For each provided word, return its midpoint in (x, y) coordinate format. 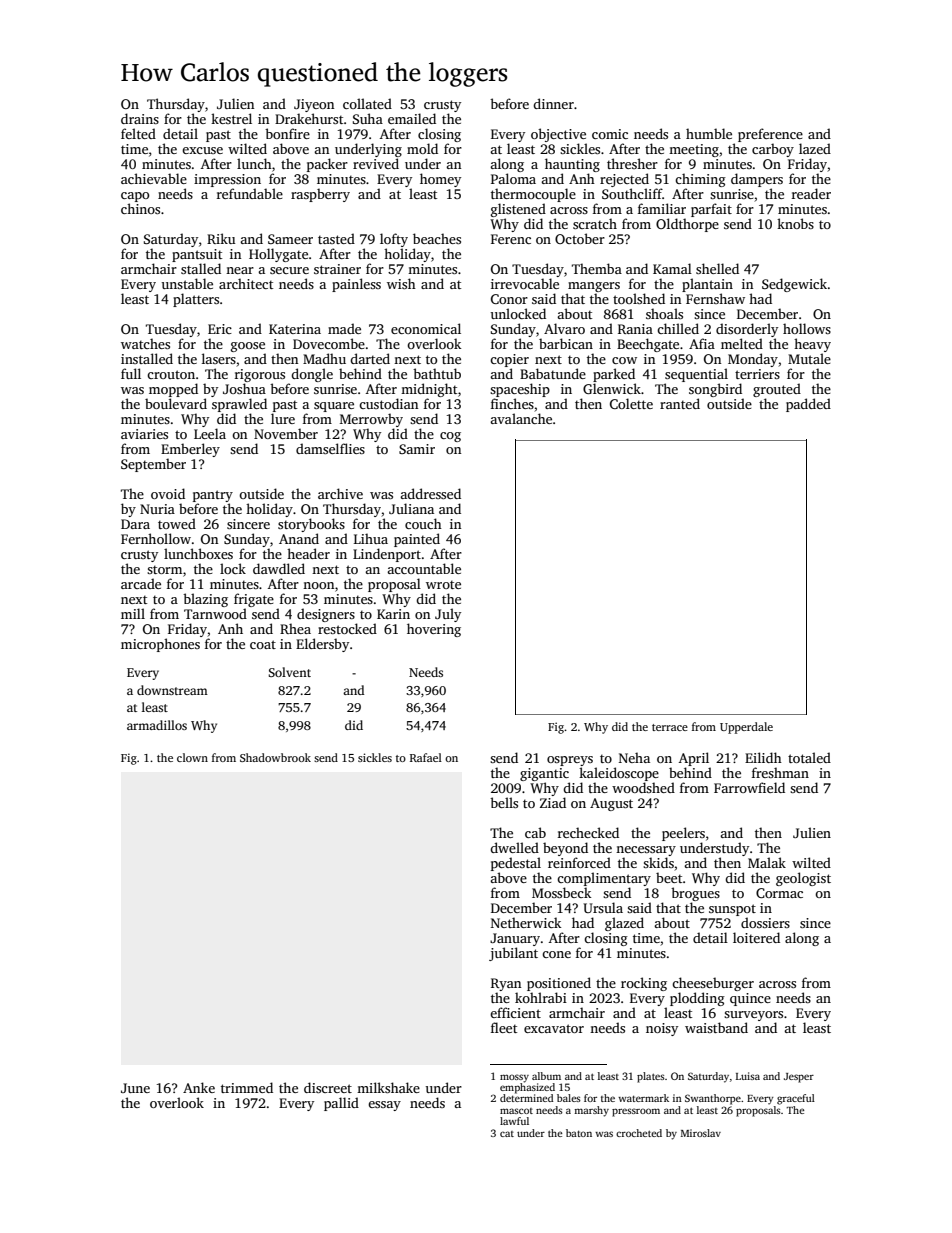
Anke (199, 1087)
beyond (565, 849)
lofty (394, 240)
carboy (773, 150)
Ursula (603, 907)
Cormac (779, 893)
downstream (172, 690)
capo (135, 197)
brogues (695, 894)
